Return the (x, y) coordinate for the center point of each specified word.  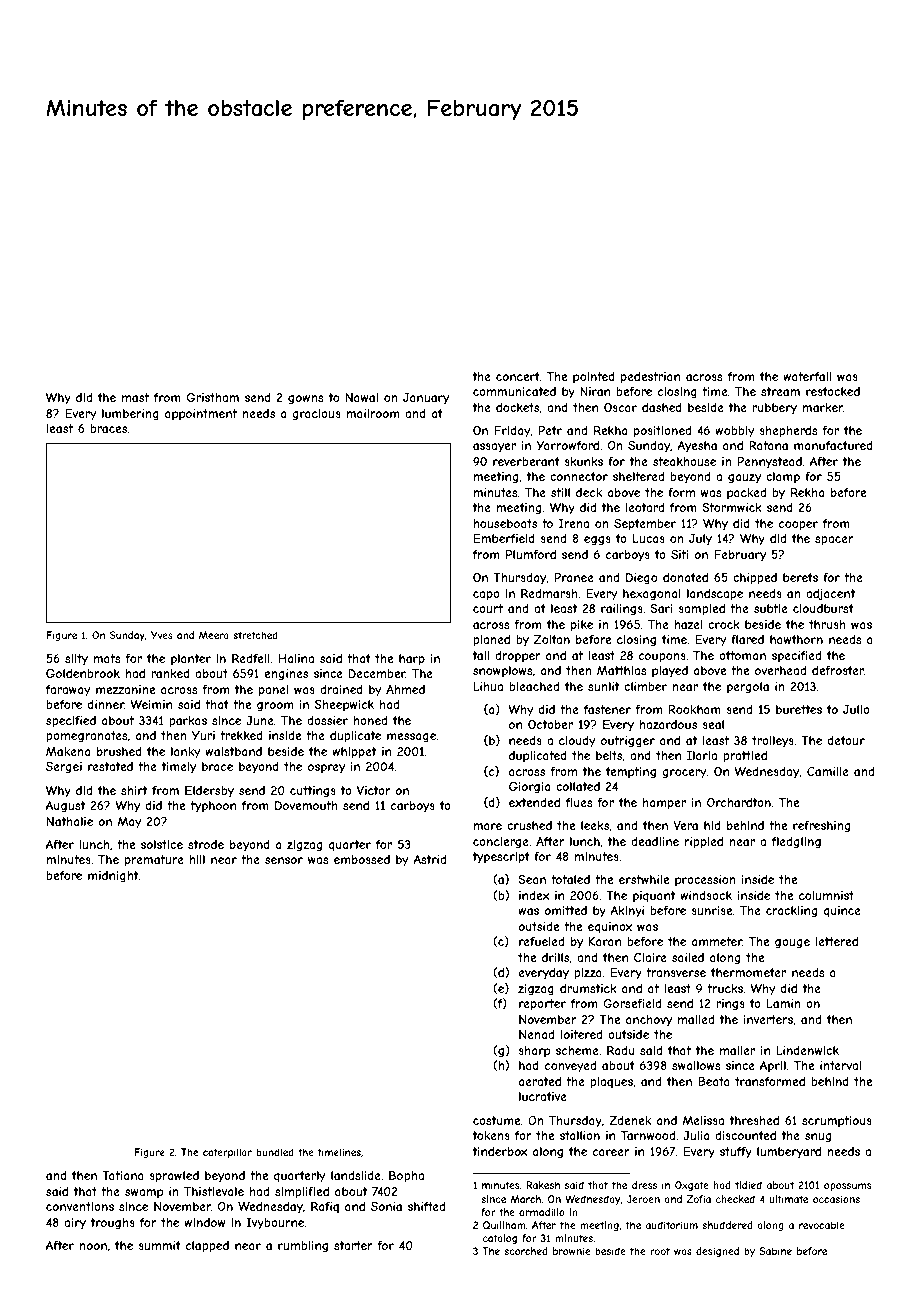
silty (76, 660)
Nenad (536, 1034)
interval (840, 1065)
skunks (583, 461)
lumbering (130, 415)
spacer (834, 541)
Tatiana (123, 1175)
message (411, 738)
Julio (856, 709)
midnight (113, 877)
